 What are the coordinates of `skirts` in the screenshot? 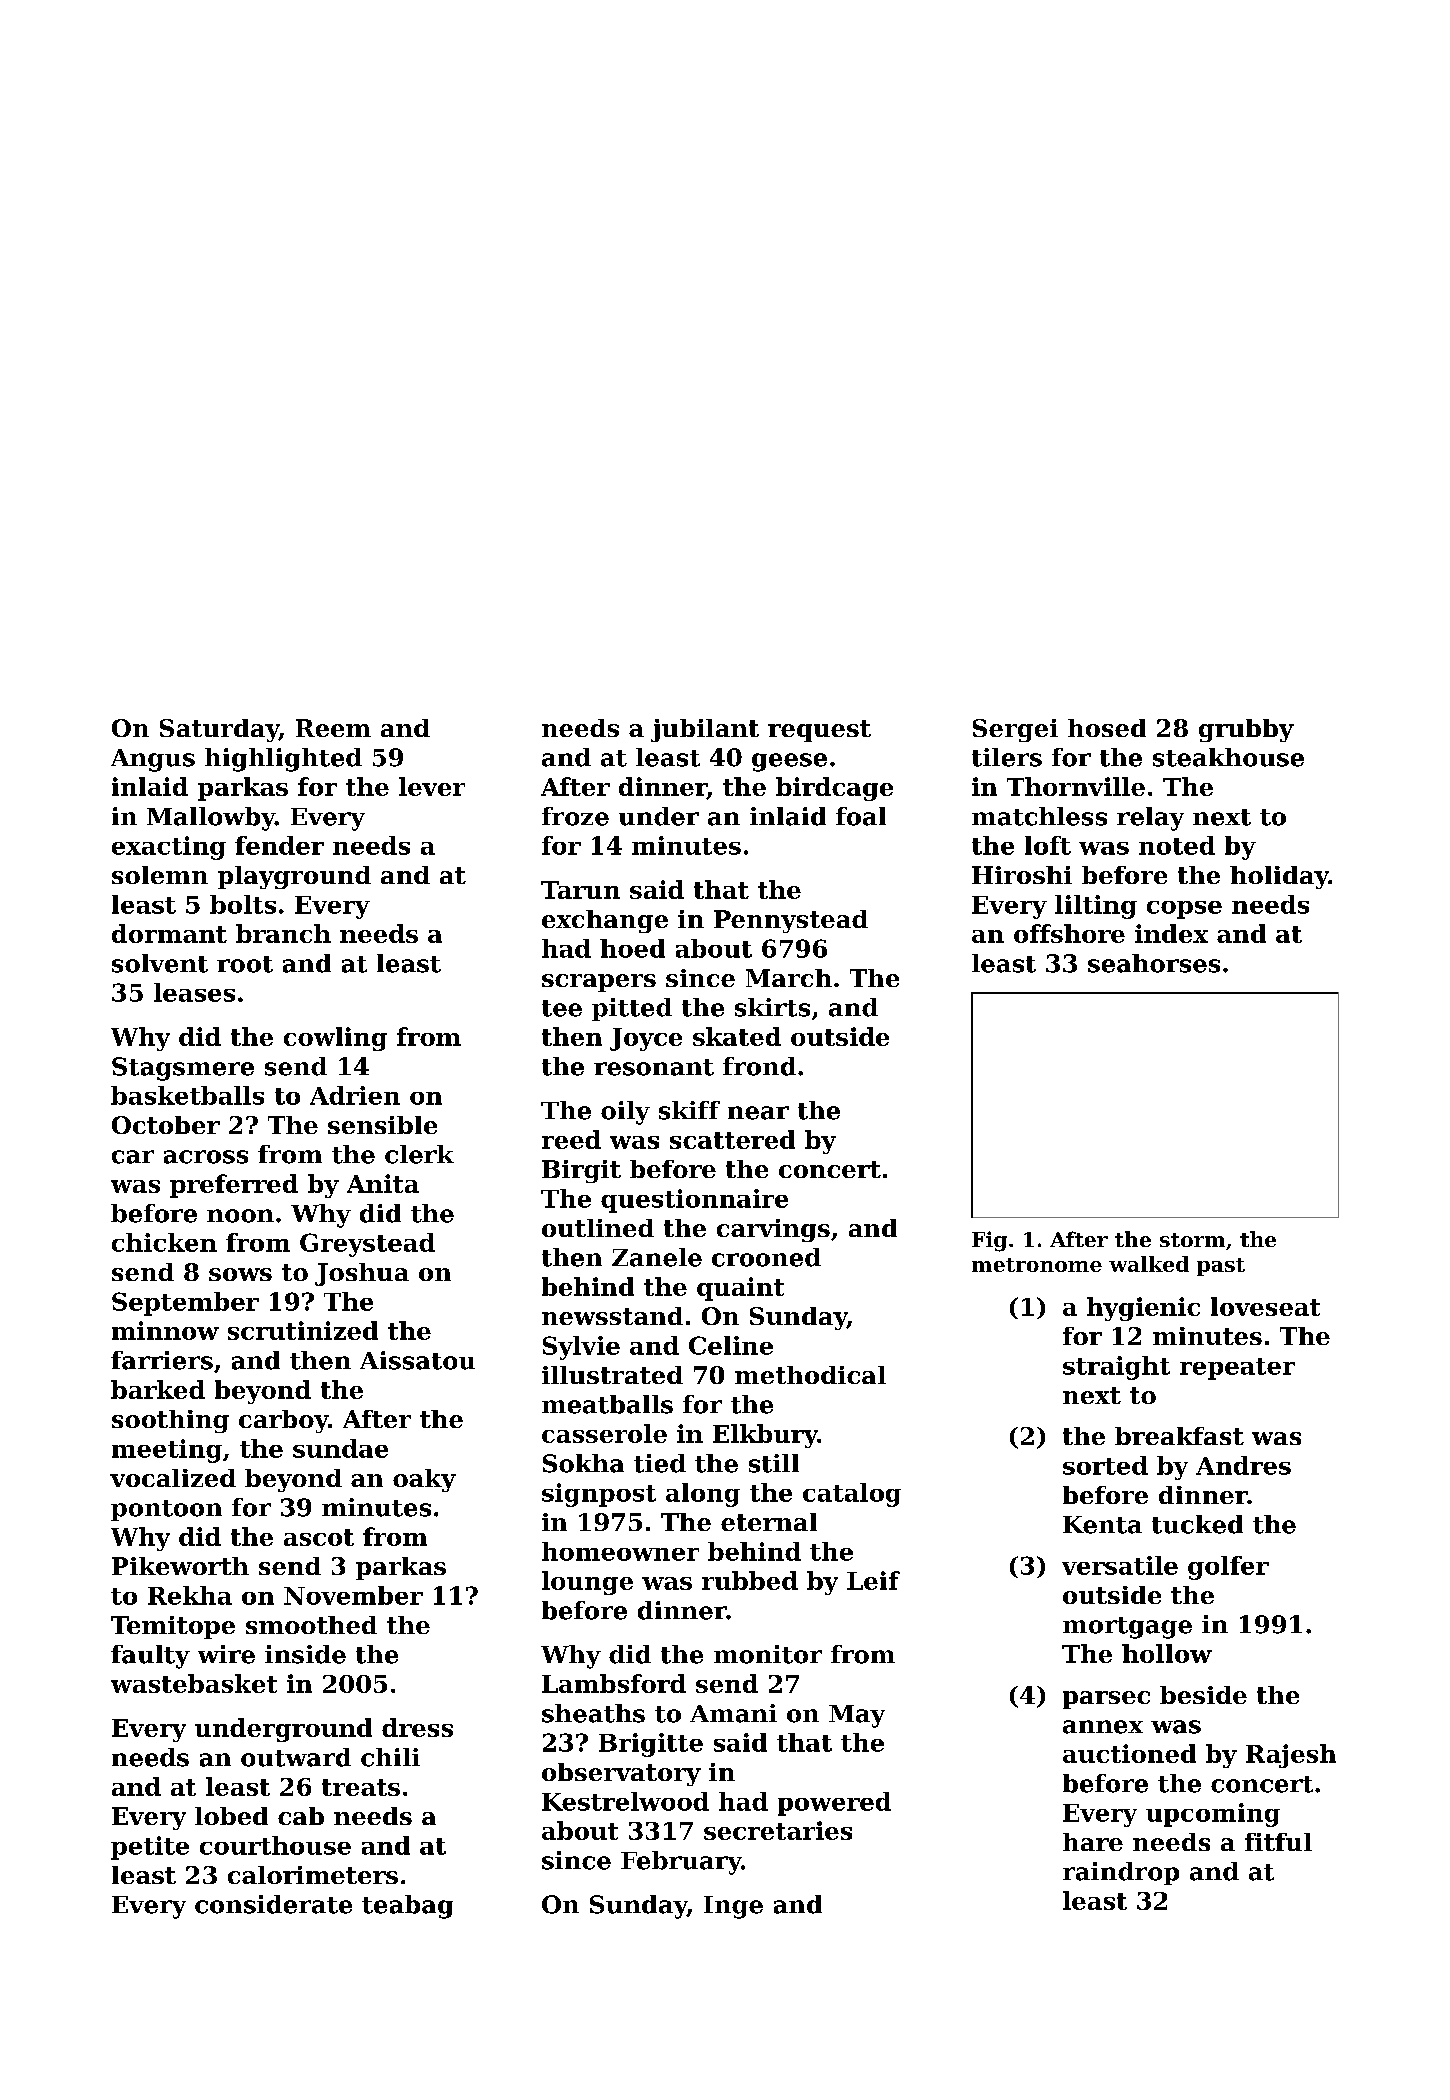 It's located at (772, 1007).
